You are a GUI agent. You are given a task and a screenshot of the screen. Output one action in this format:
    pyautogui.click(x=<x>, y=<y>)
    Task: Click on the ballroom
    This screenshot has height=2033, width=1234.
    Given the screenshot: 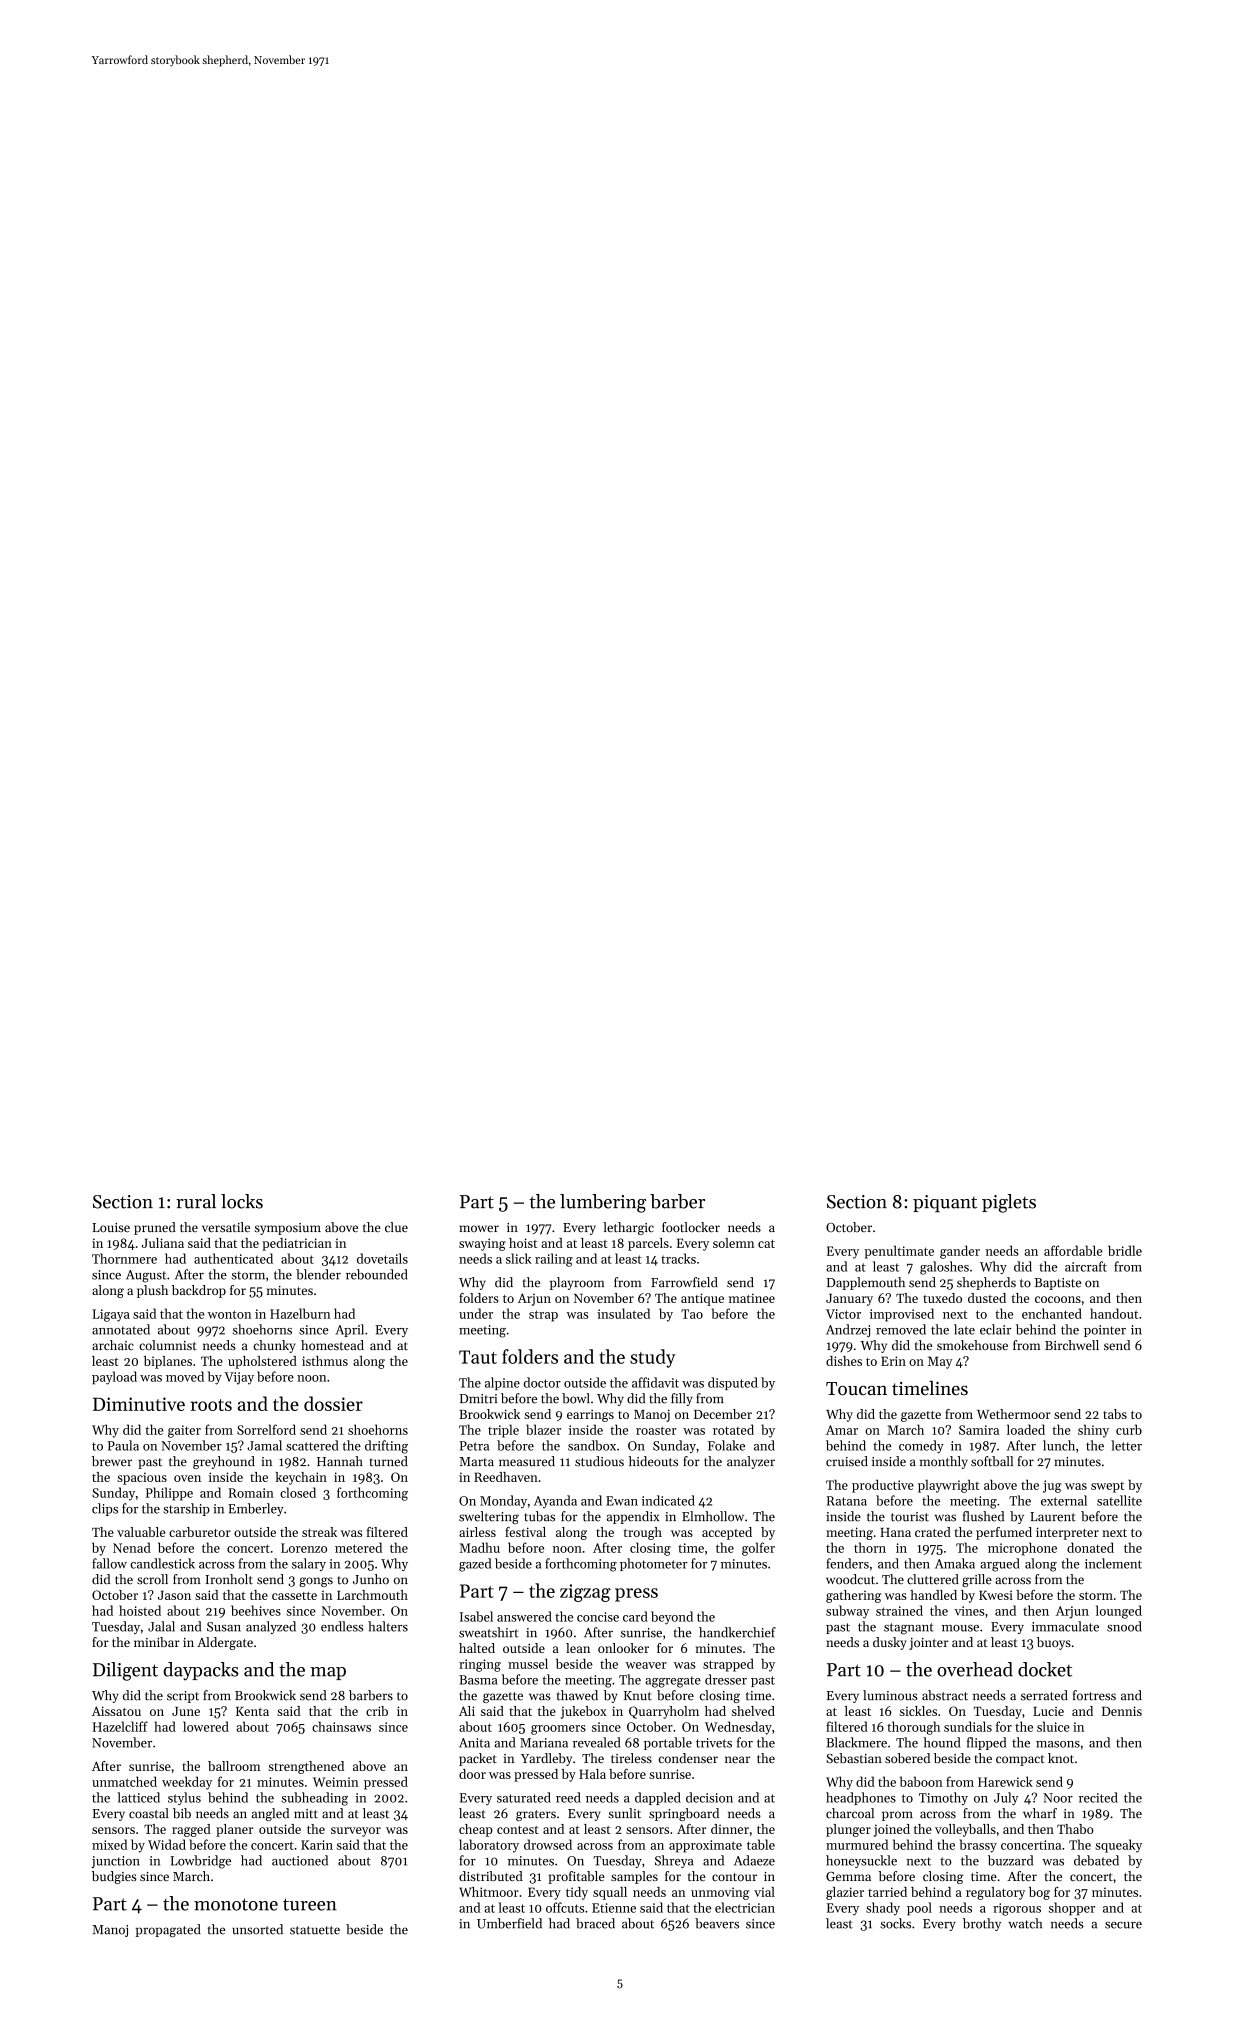 What is the action you would take?
    pyautogui.click(x=234, y=1766)
